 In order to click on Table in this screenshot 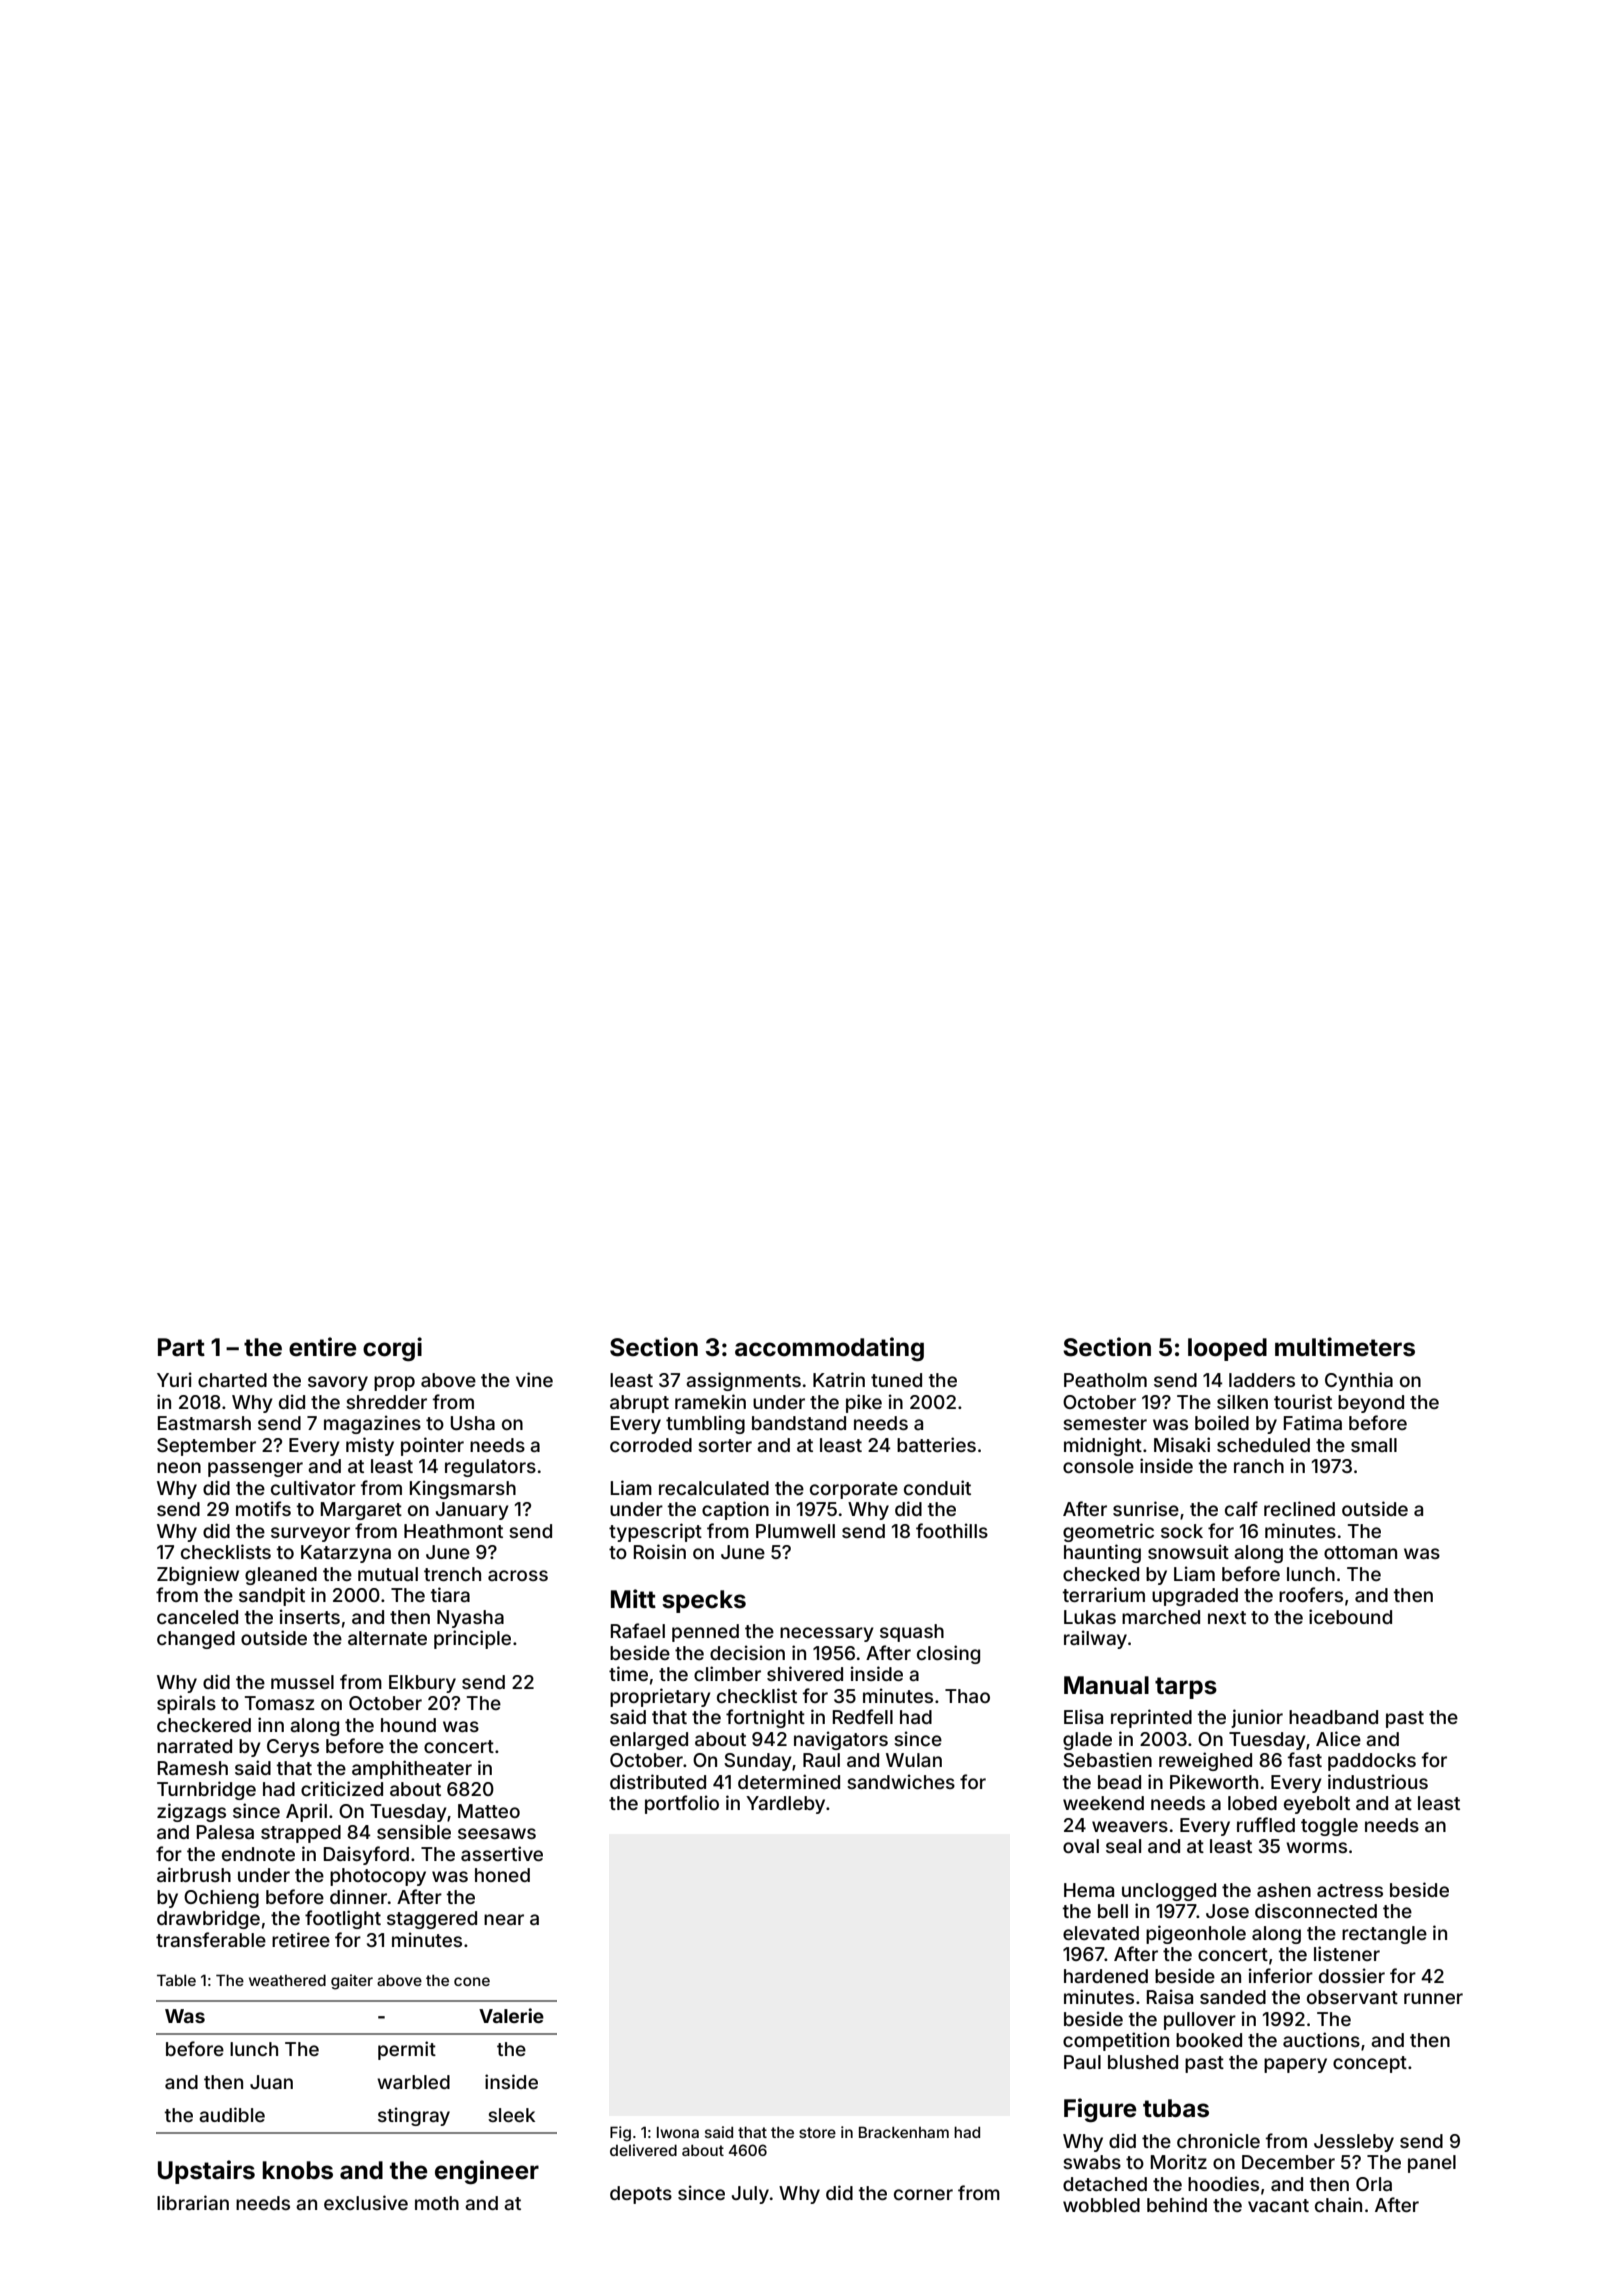, I will do `click(176, 1980)`.
